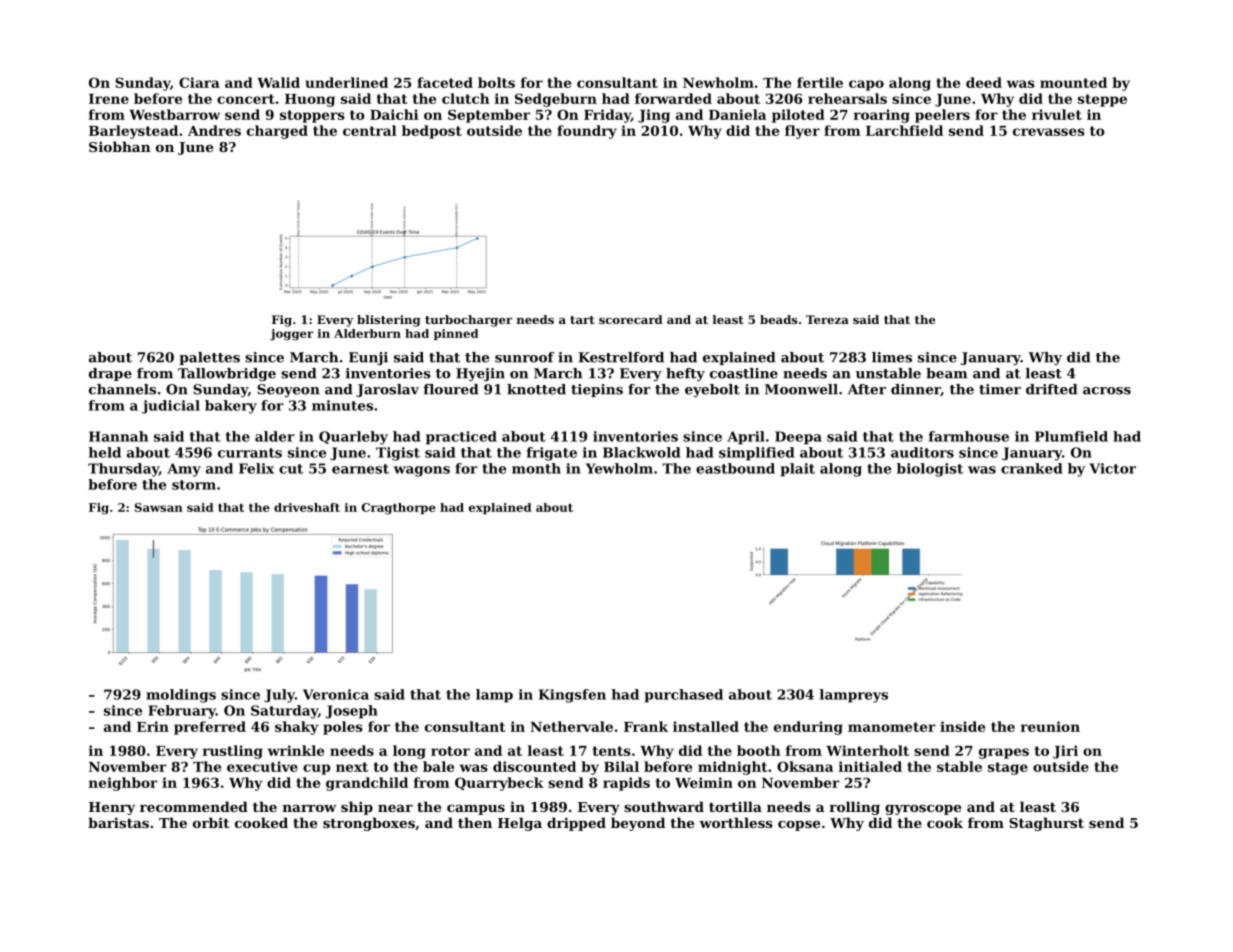  What do you see at coordinates (307, 507) in the image?
I see `driveshaft` at bounding box center [307, 507].
